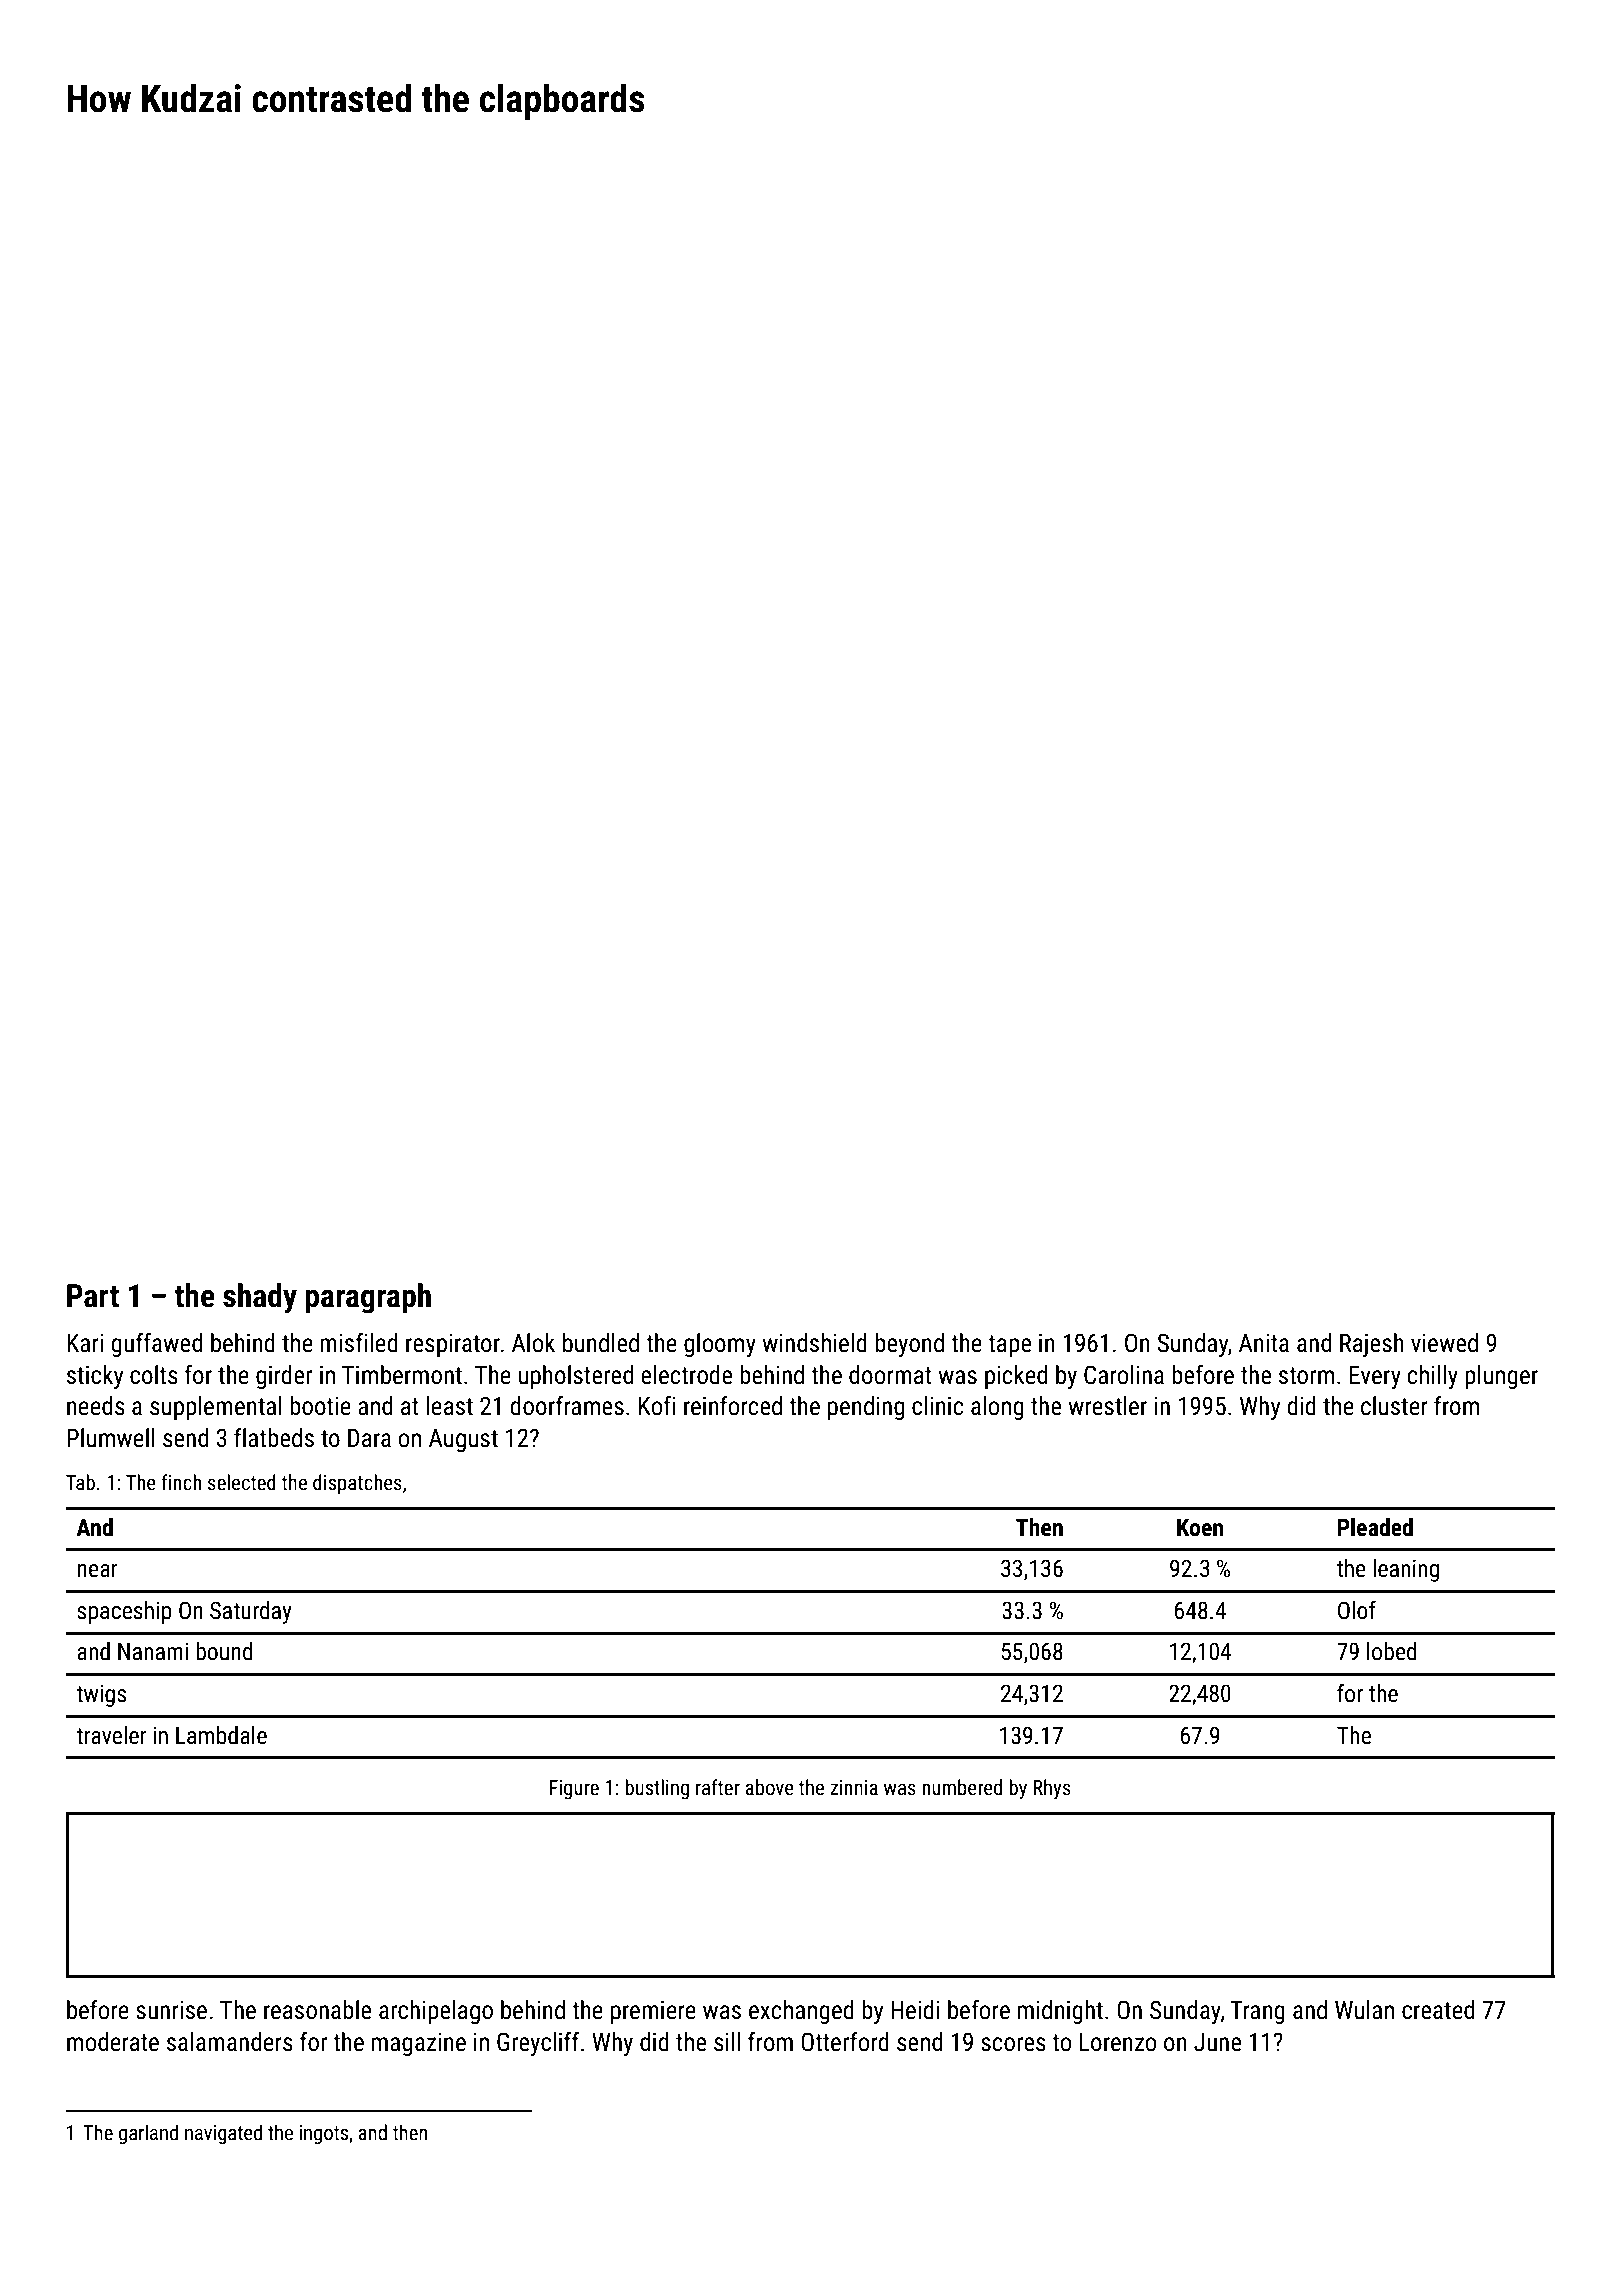 This screenshot has width=1620, height=2292. What do you see at coordinates (733, 1406) in the screenshot?
I see `reinforced` at bounding box center [733, 1406].
